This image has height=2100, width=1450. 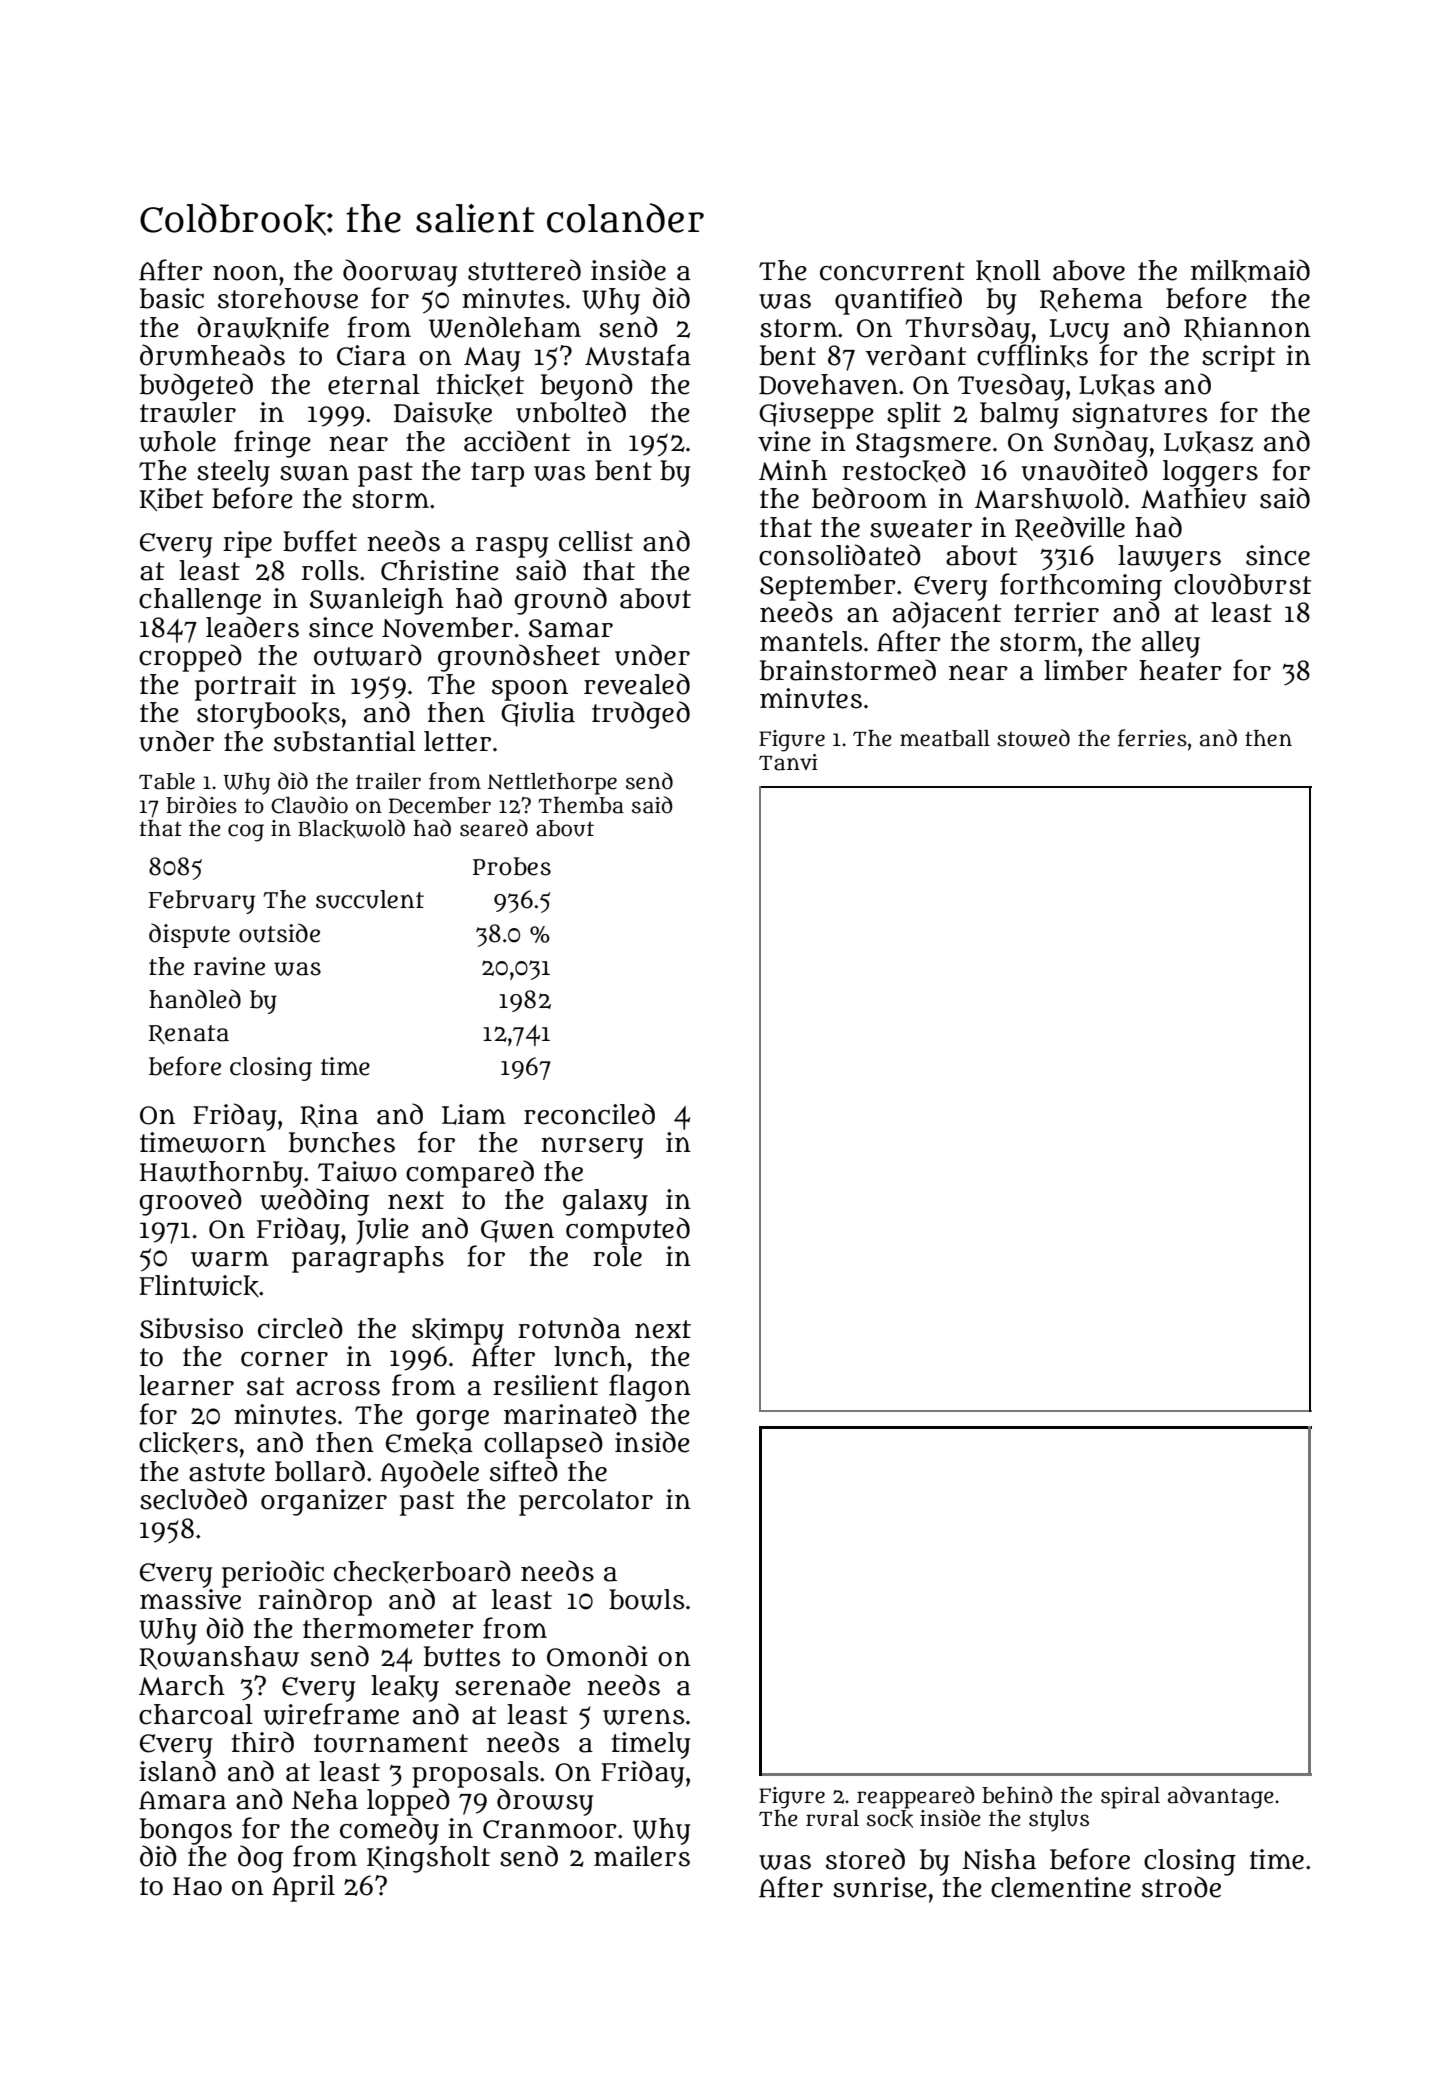 I want to click on concurrent, so click(x=892, y=271).
